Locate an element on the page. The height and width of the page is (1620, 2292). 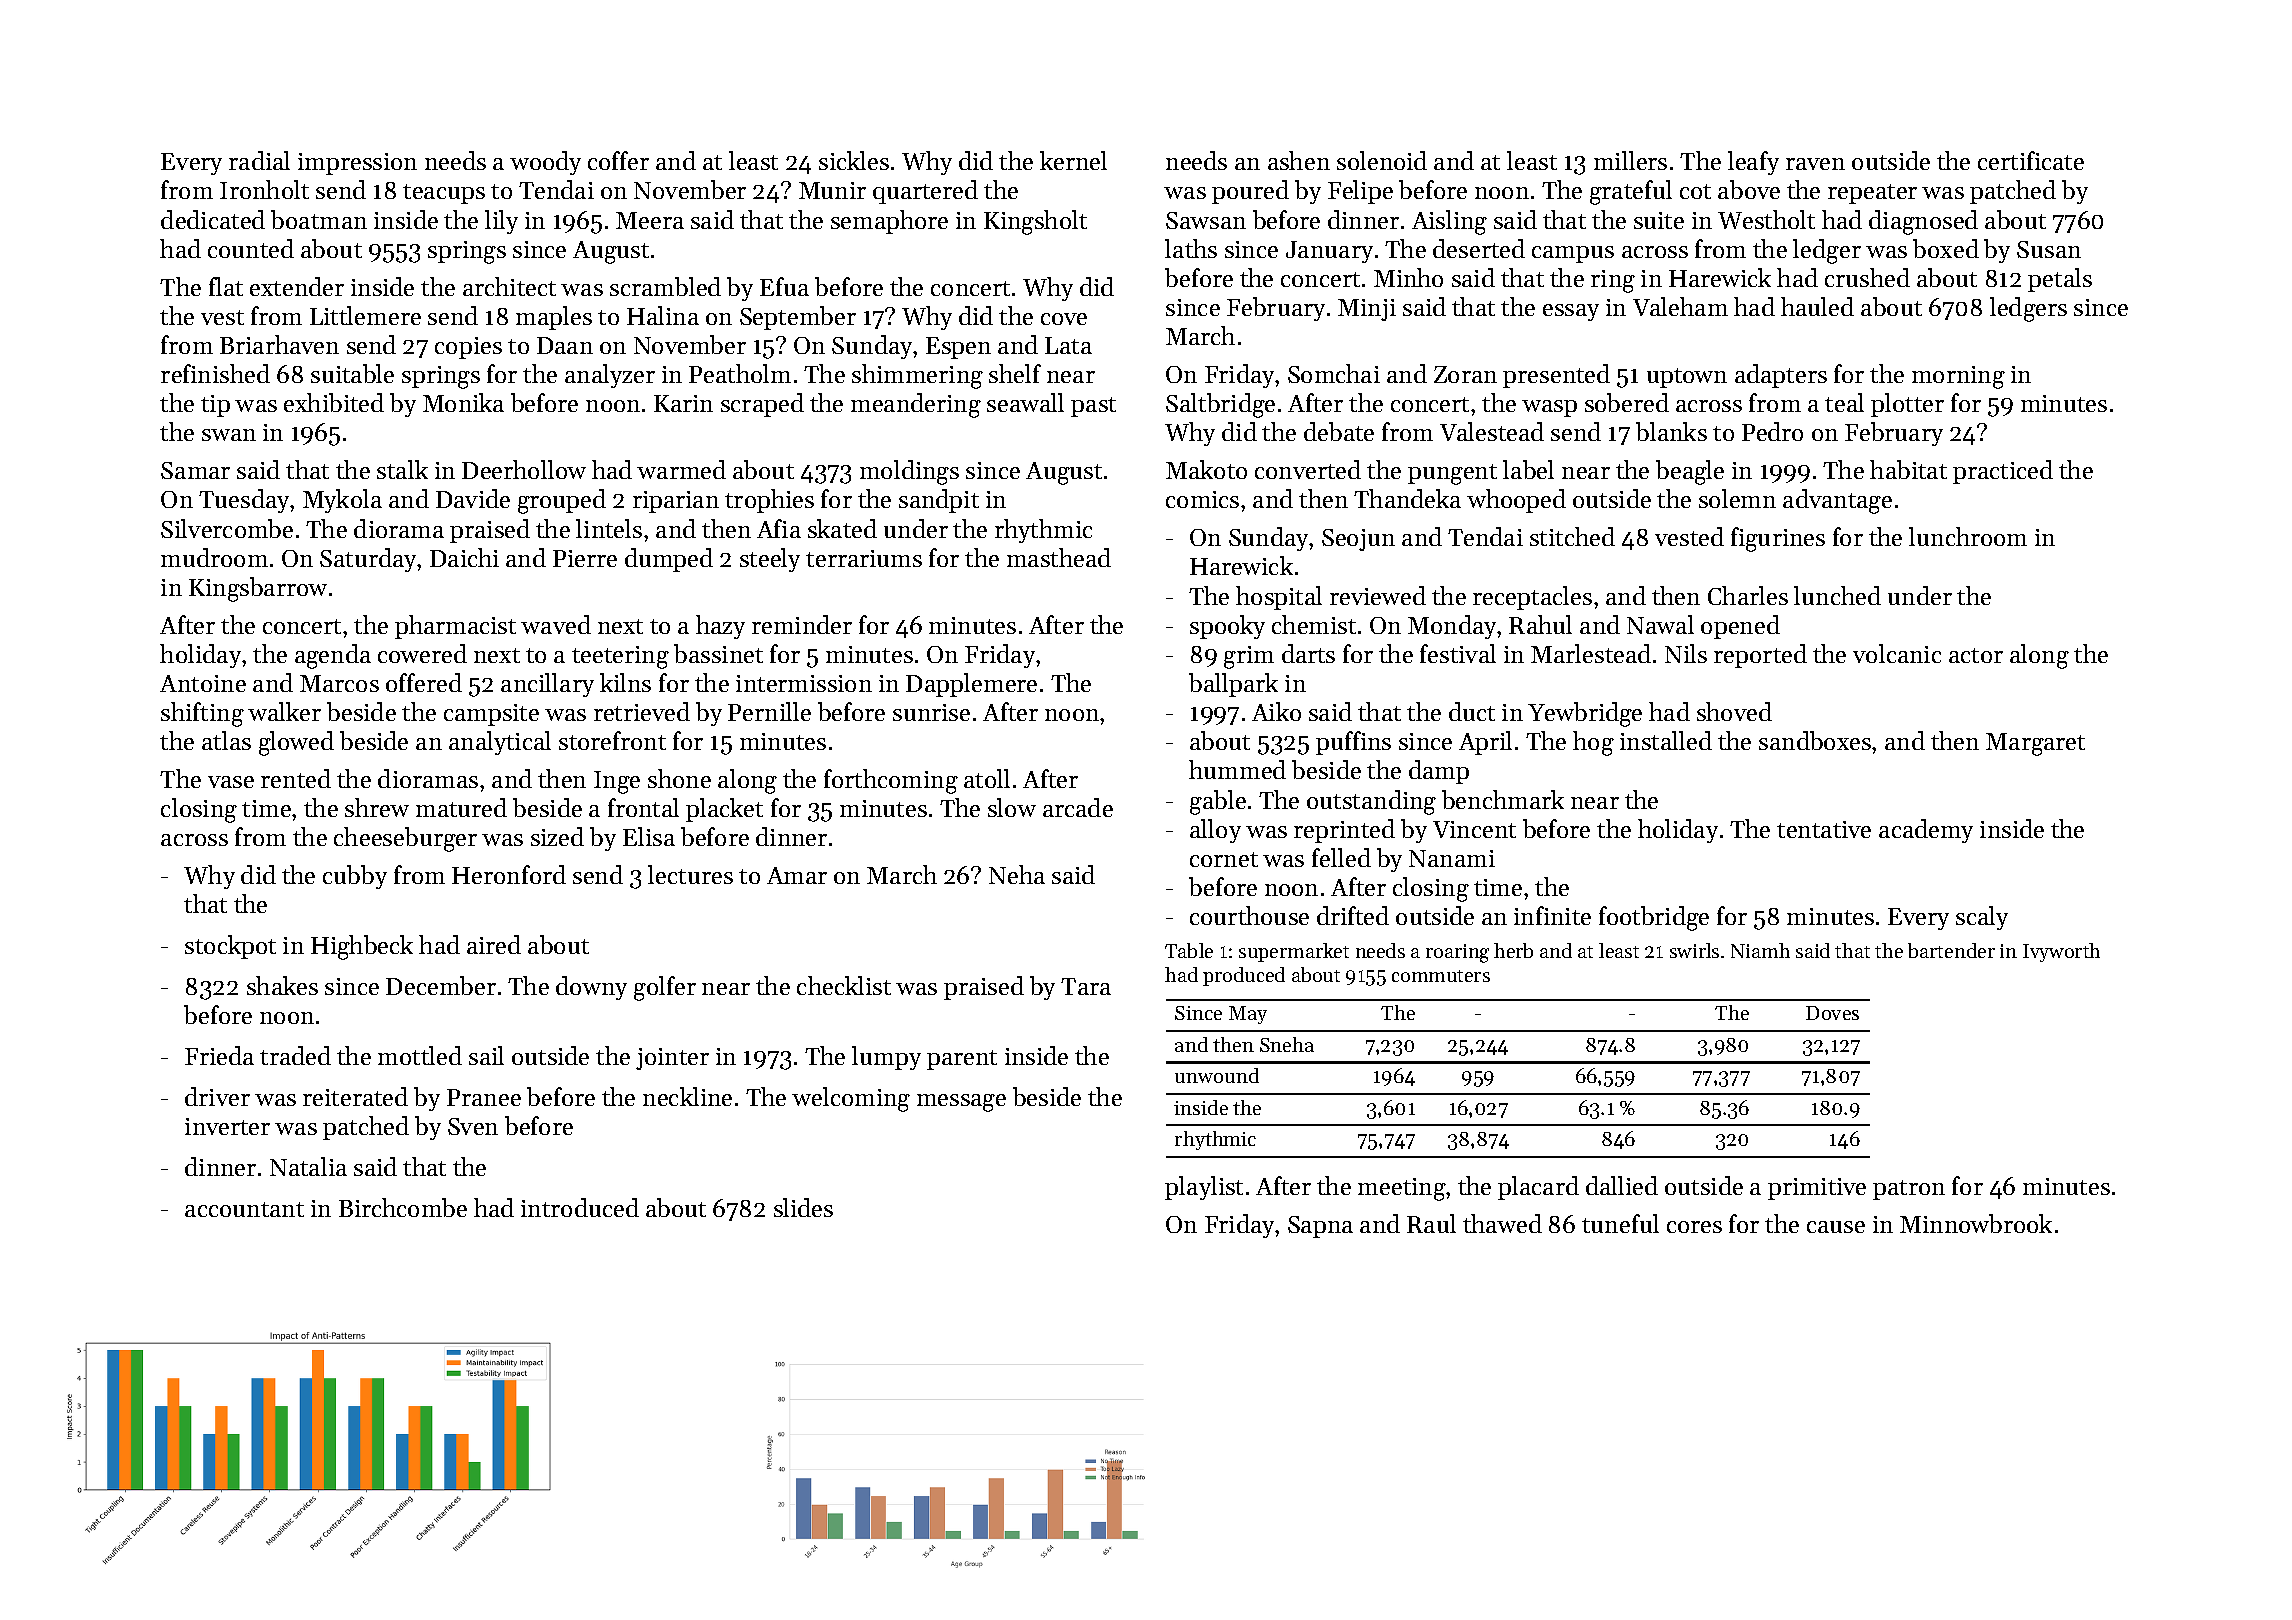
playlist is located at coordinates (1204, 1188).
